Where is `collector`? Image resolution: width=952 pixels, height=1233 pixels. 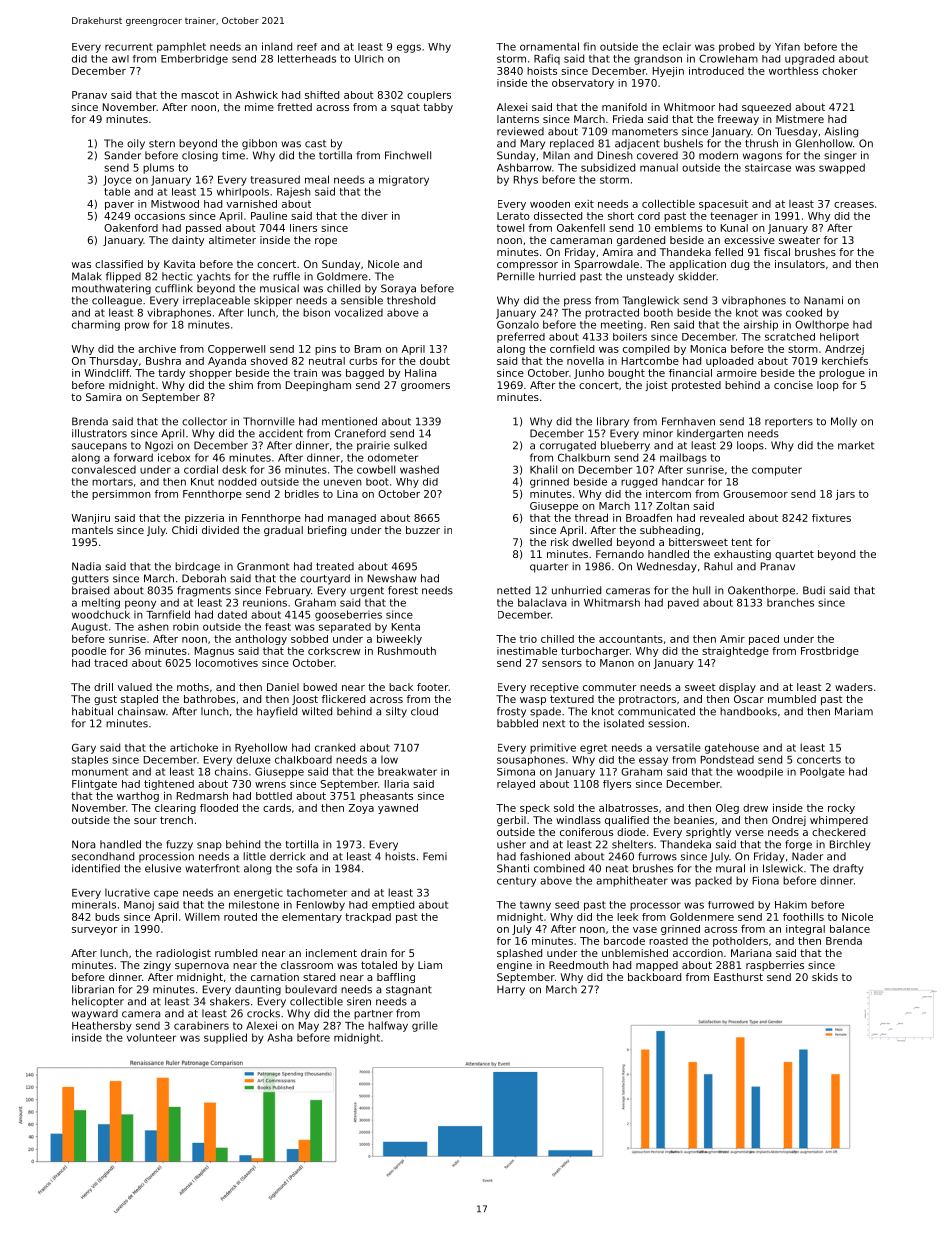 collector is located at coordinates (204, 421).
